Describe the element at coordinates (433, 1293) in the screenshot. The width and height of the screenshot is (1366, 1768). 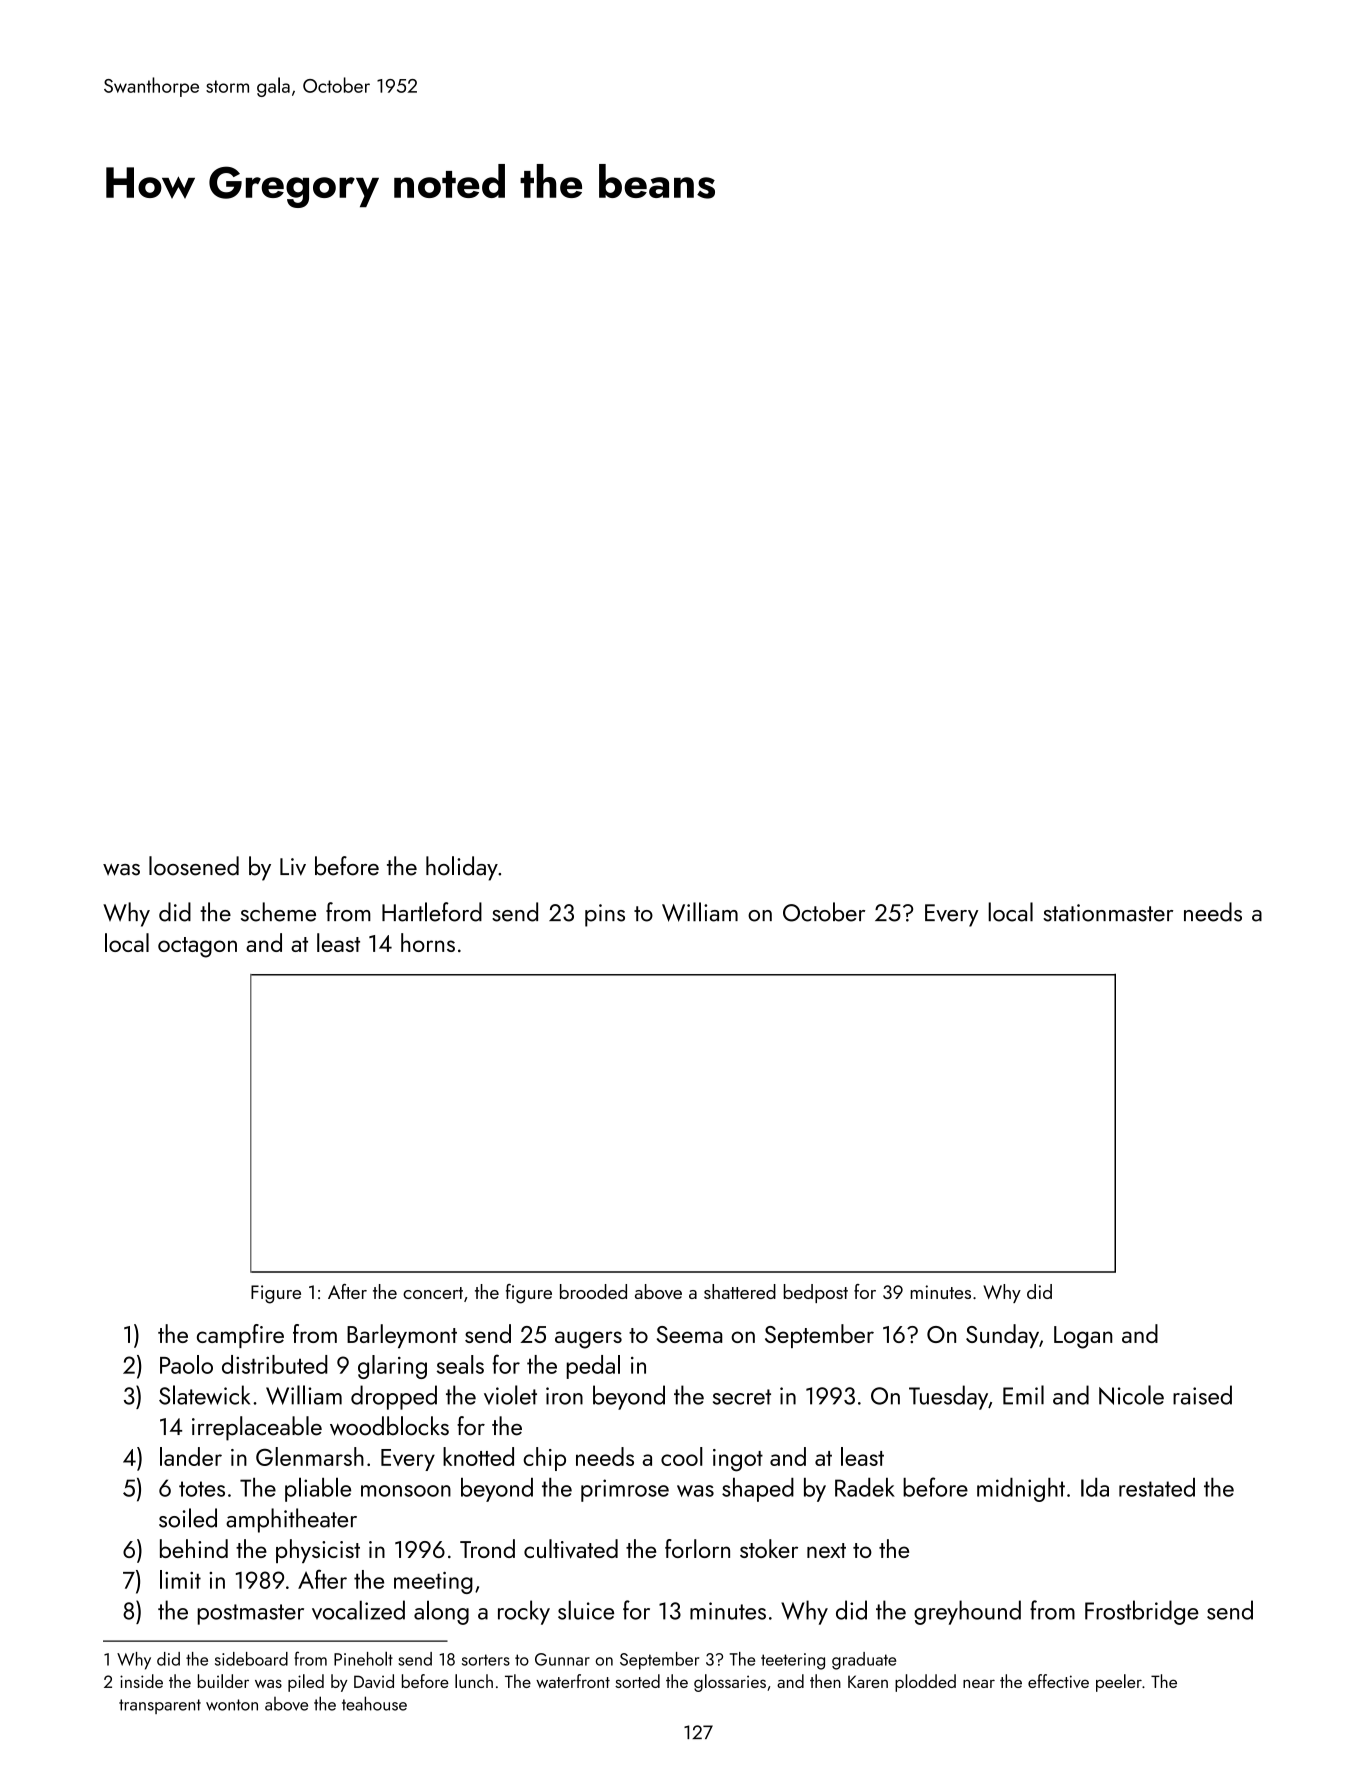
I see `concert` at that location.
